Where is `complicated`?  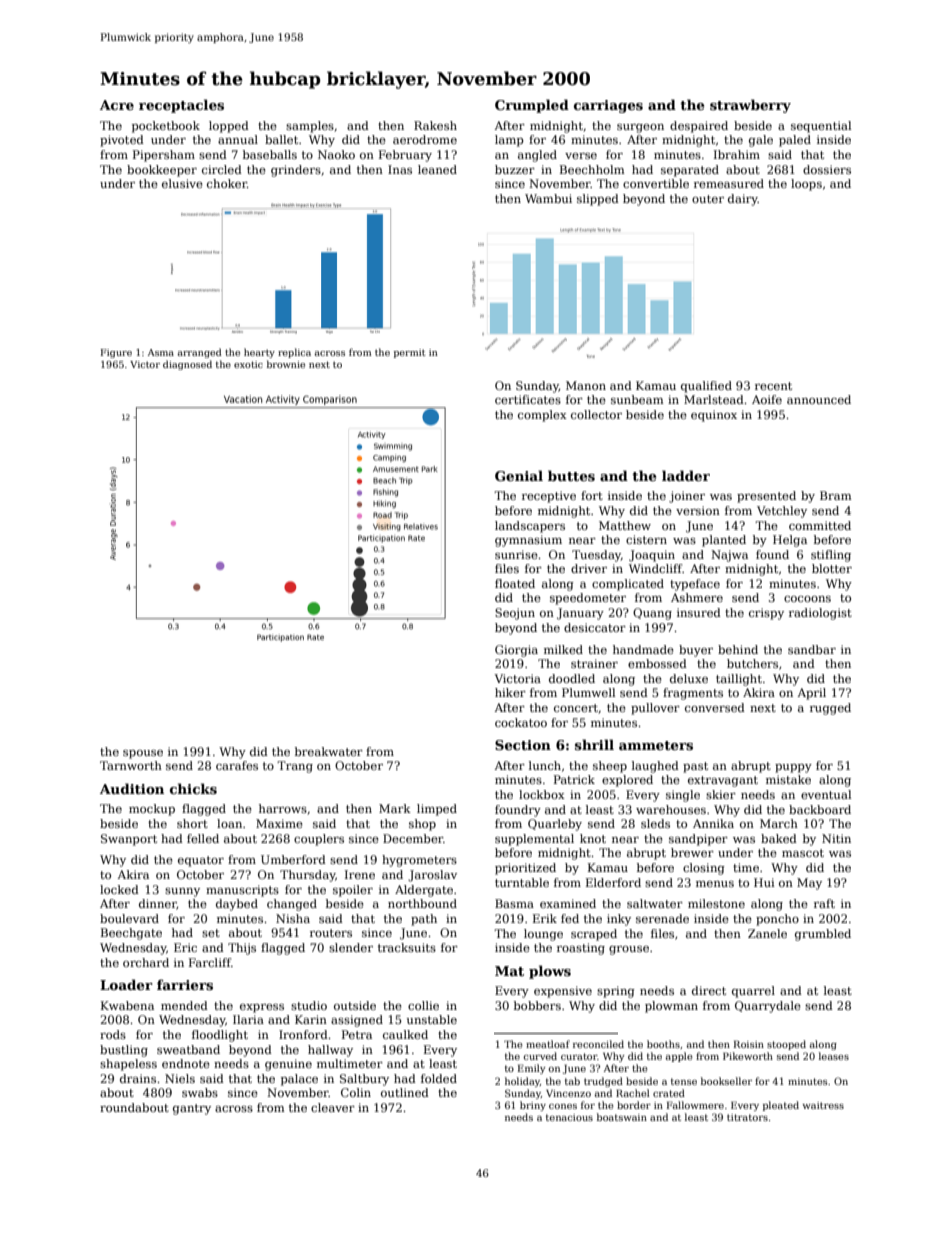 complicated is located at coordinates (628, 585).
